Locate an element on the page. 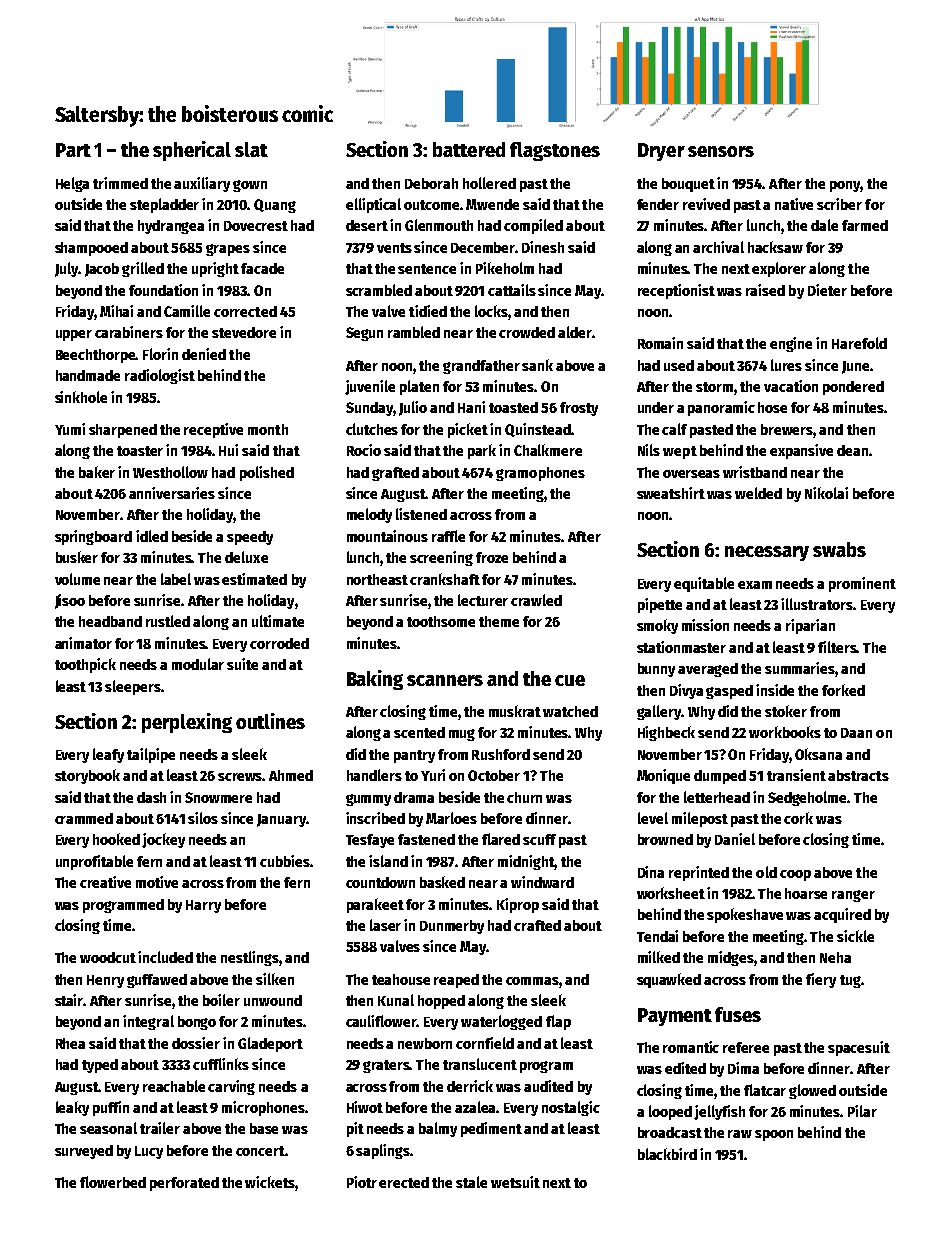  churn is located at coordinates (524, 797).
